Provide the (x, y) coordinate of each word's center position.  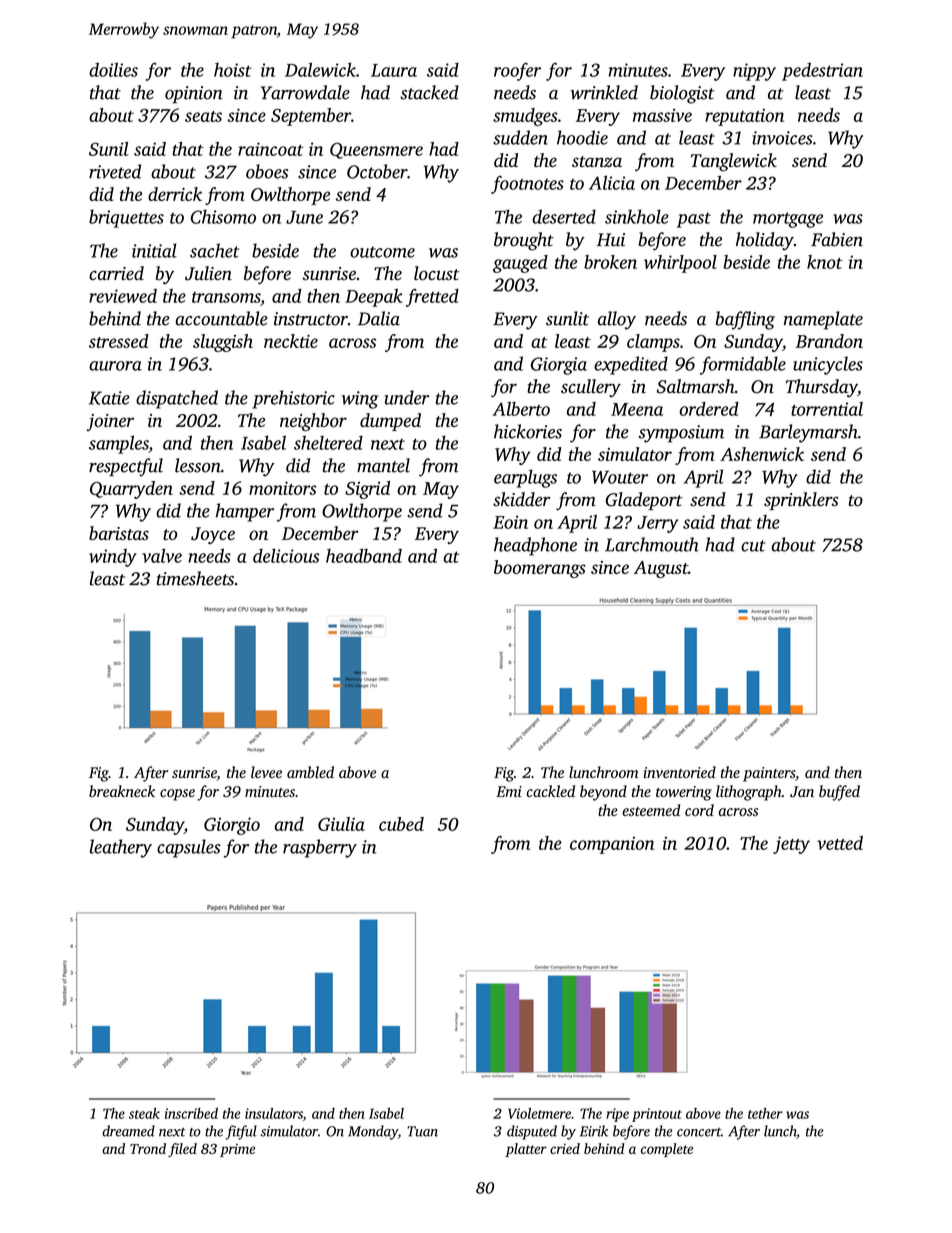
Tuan (422, 1131)
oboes (267, 171)
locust (436, 273)
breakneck (122, 791)
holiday (765, 241)
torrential (827, 409)
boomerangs (540, 569)
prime (237, 1150)
